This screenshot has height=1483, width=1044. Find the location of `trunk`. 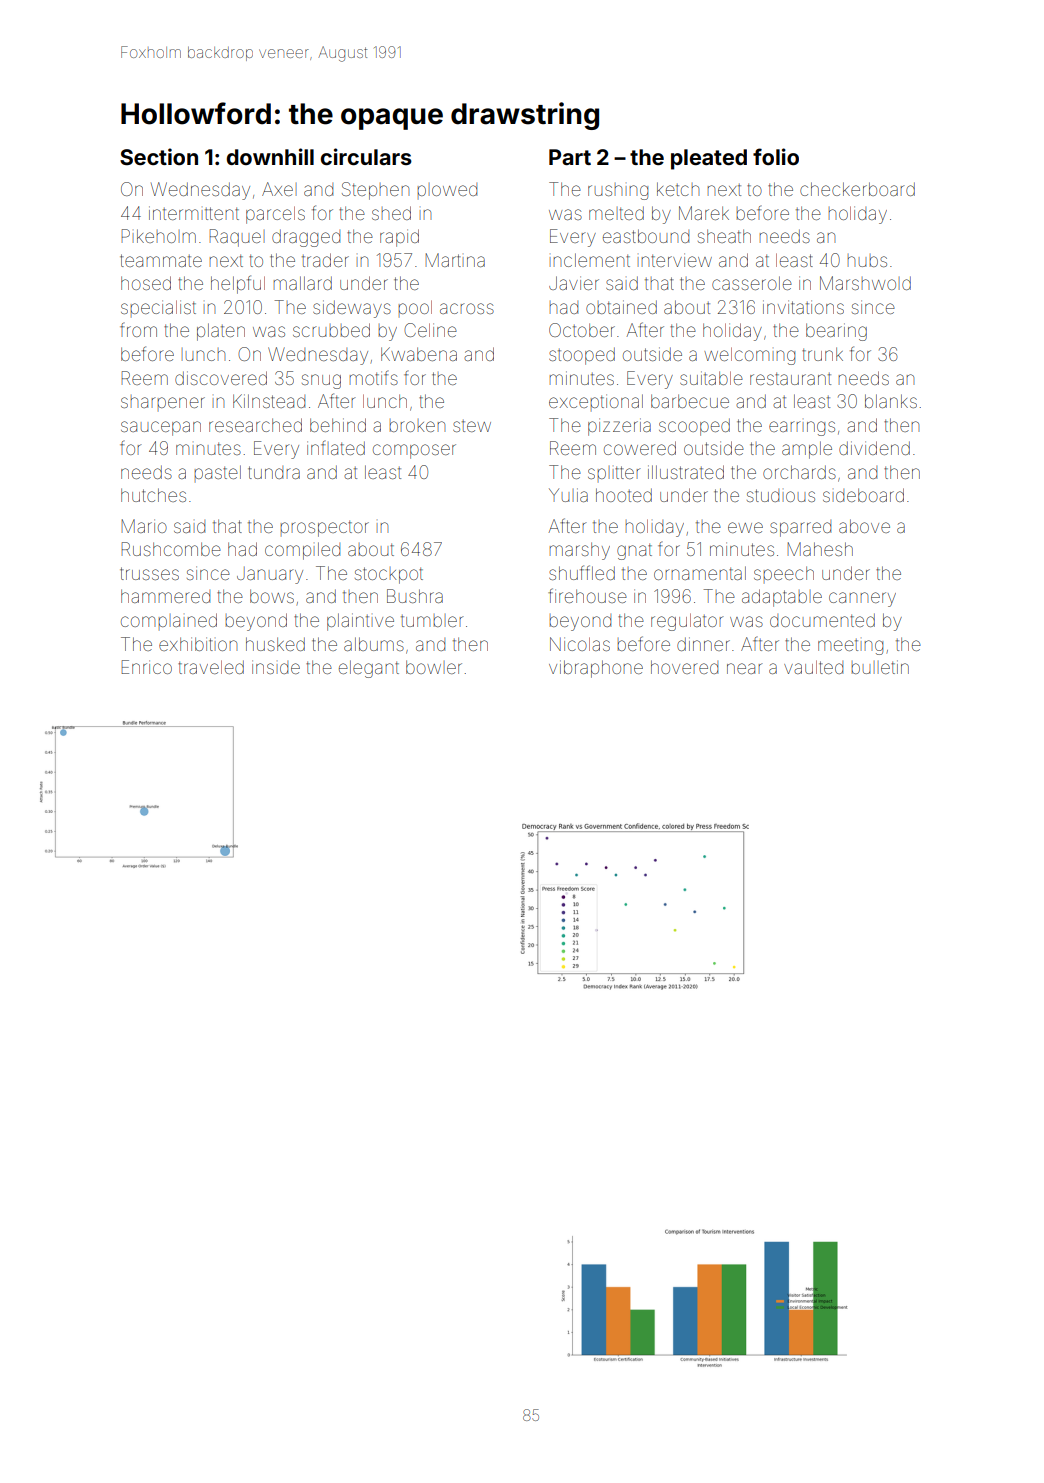

trunk is located at coordinates (822, 354).
